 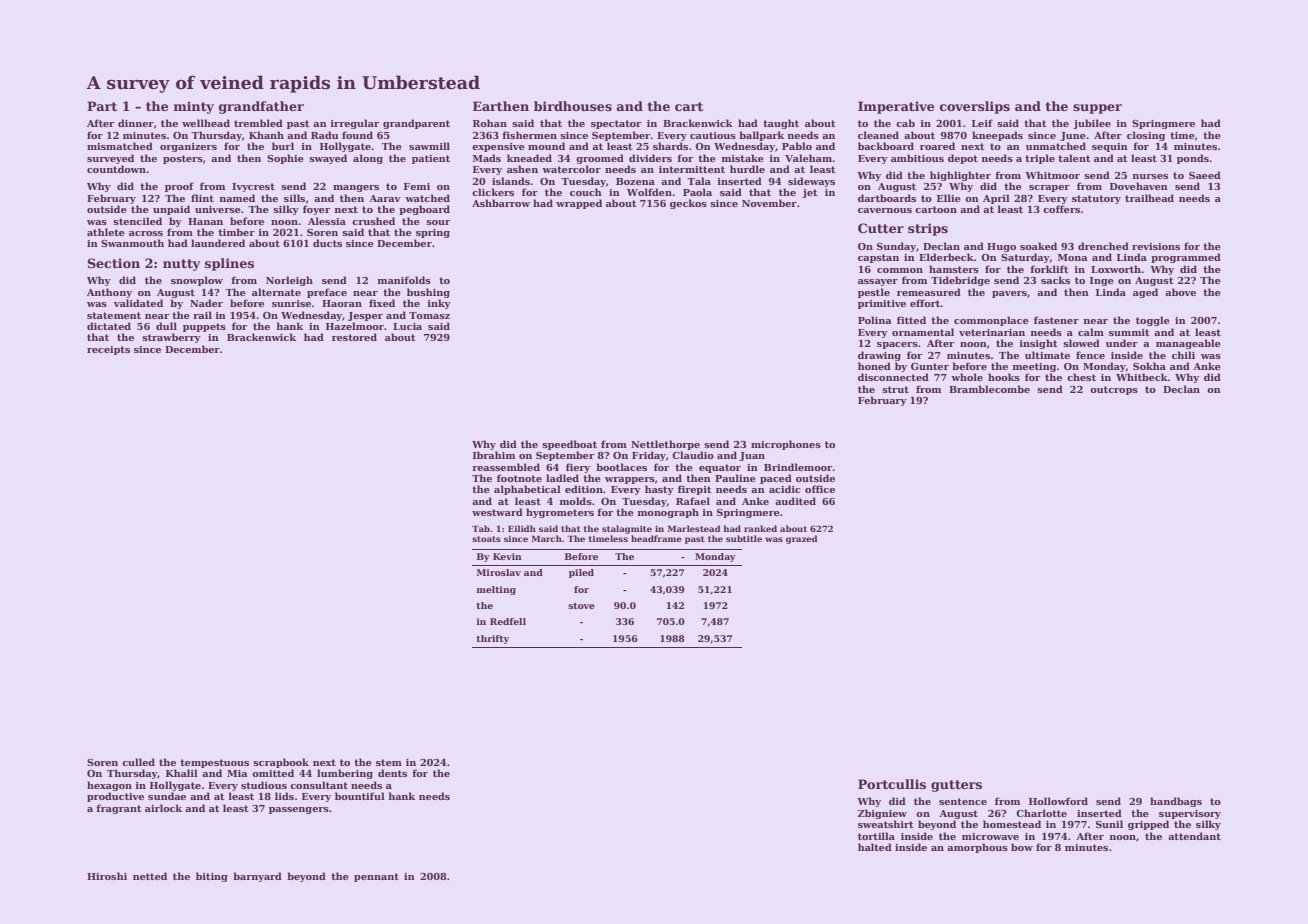 What do you see at coordinates (892, 784) in the image?
I see `Portcullis` at bounding box center [892, 784].
